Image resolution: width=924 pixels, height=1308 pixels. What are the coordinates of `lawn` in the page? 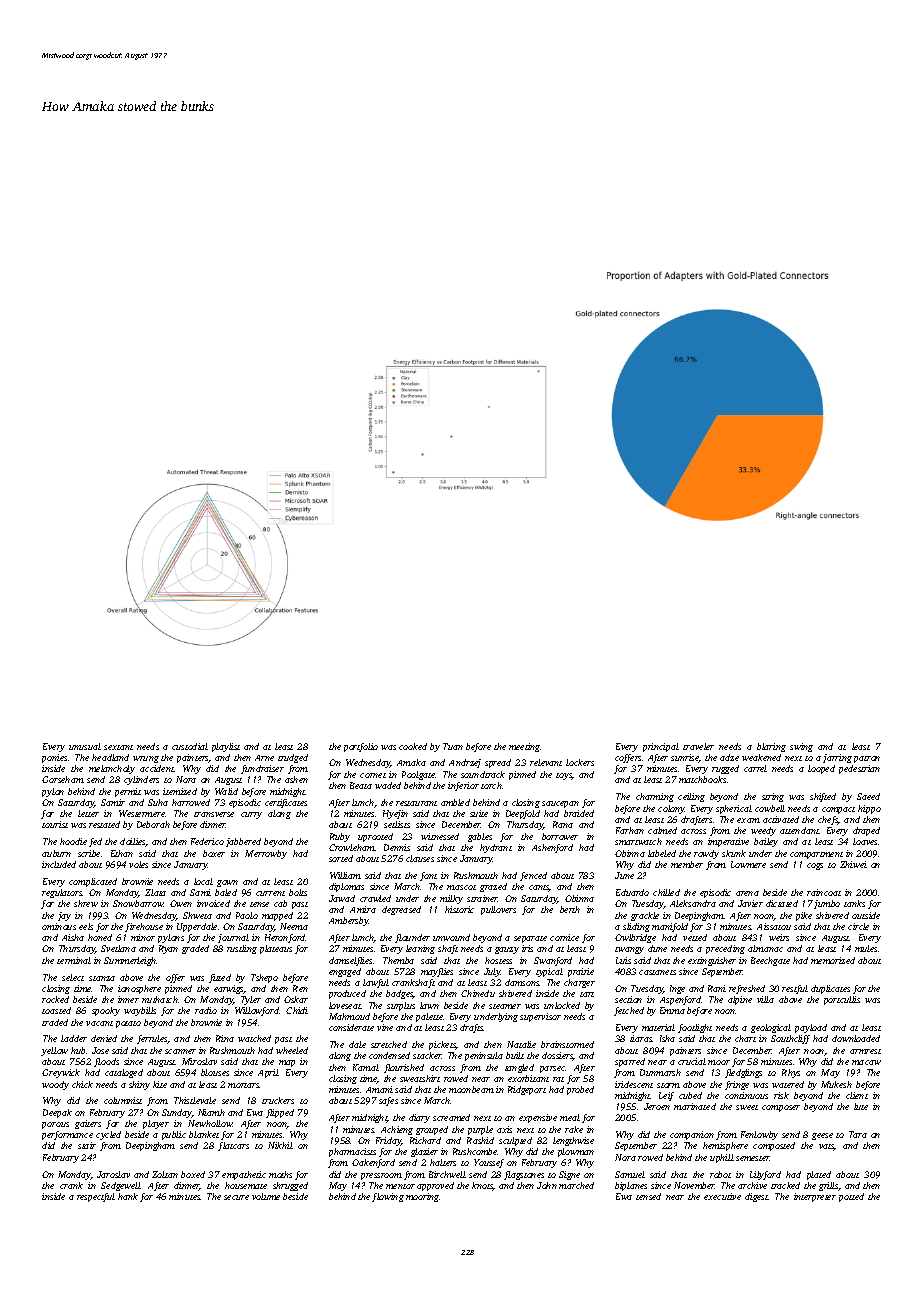 It's located at (429, 1005).
